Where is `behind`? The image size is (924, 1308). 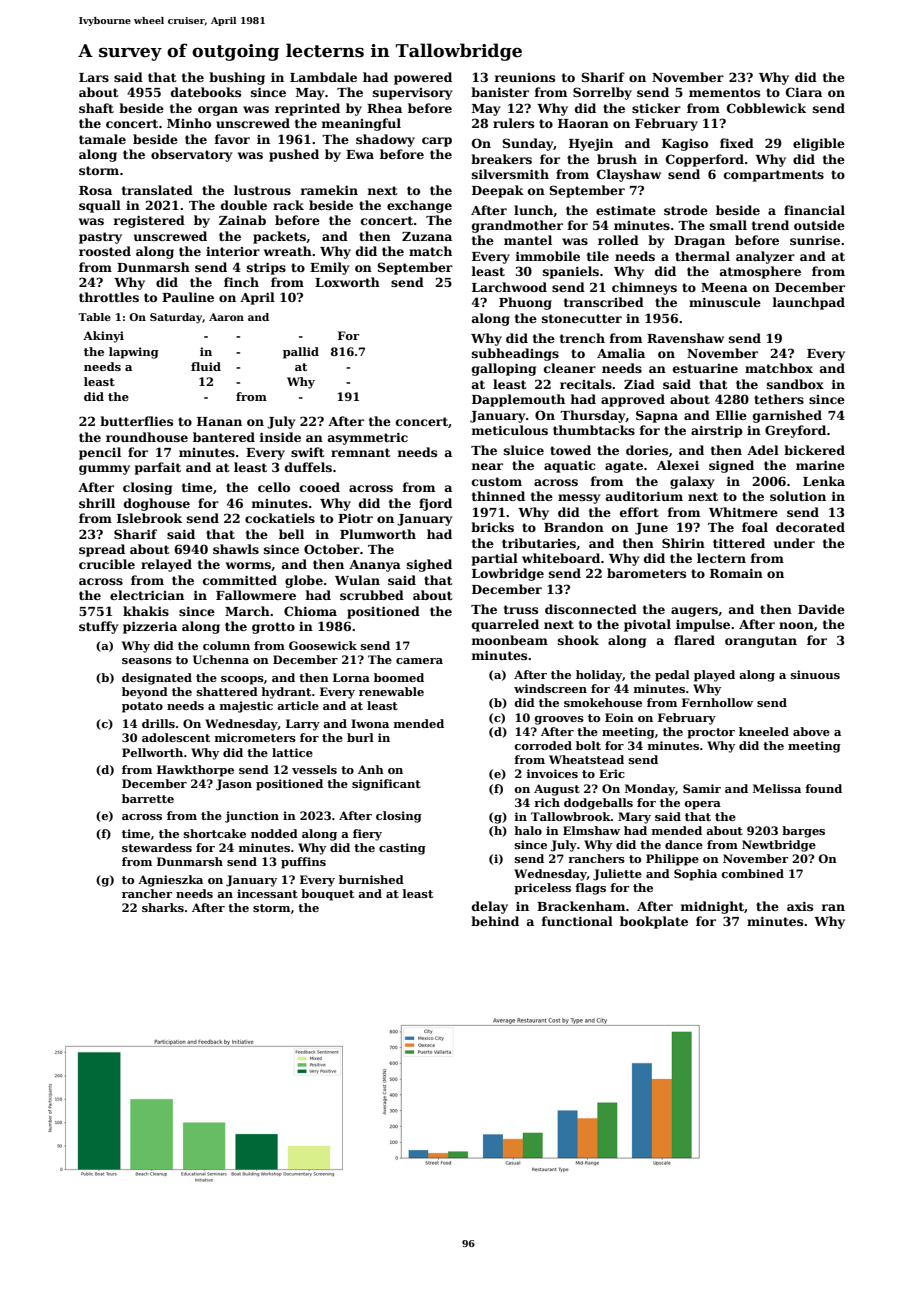
behind is located at coordinates (495, 921).
